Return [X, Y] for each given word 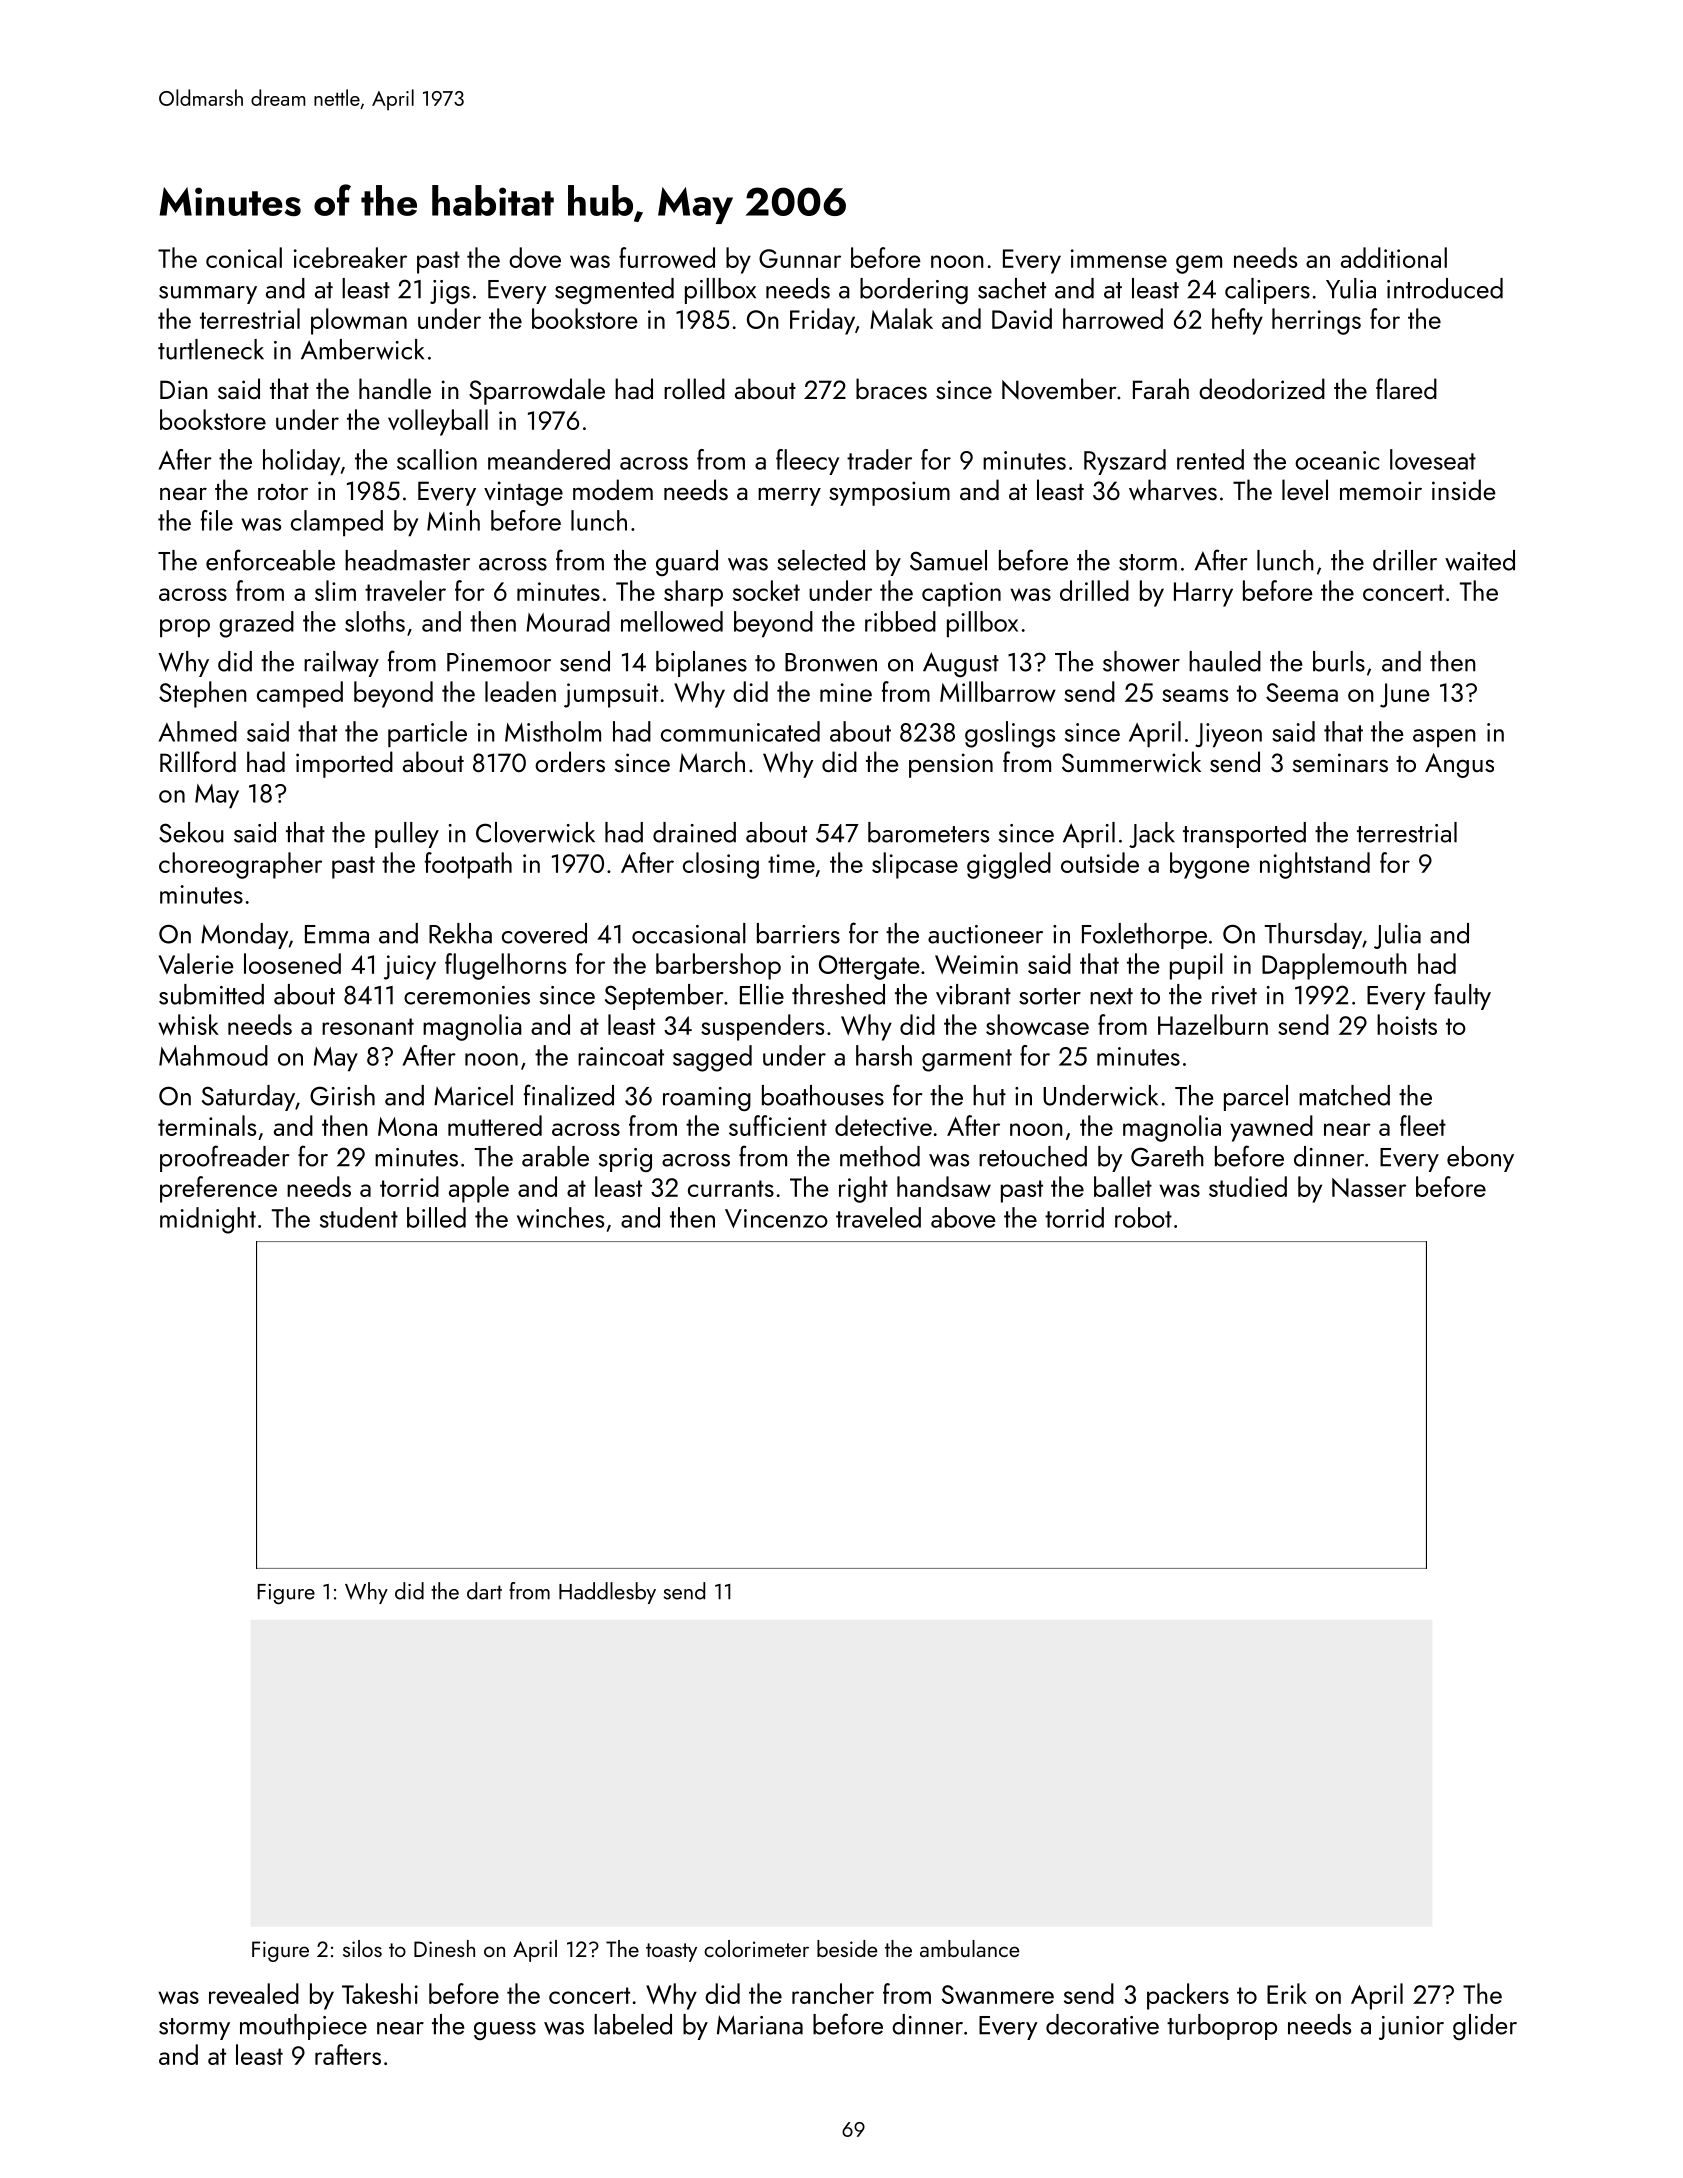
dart [484, 1591]
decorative [1102, 2024]
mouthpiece [303, 2027]
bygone [1210, 865]
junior [1411, 2028]
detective [883, 1125]
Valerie [196, 963]
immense [1119, 258]
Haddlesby [607, 1593]
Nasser [1369, 1187]
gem [1199, 264]
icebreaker [350, 257]
